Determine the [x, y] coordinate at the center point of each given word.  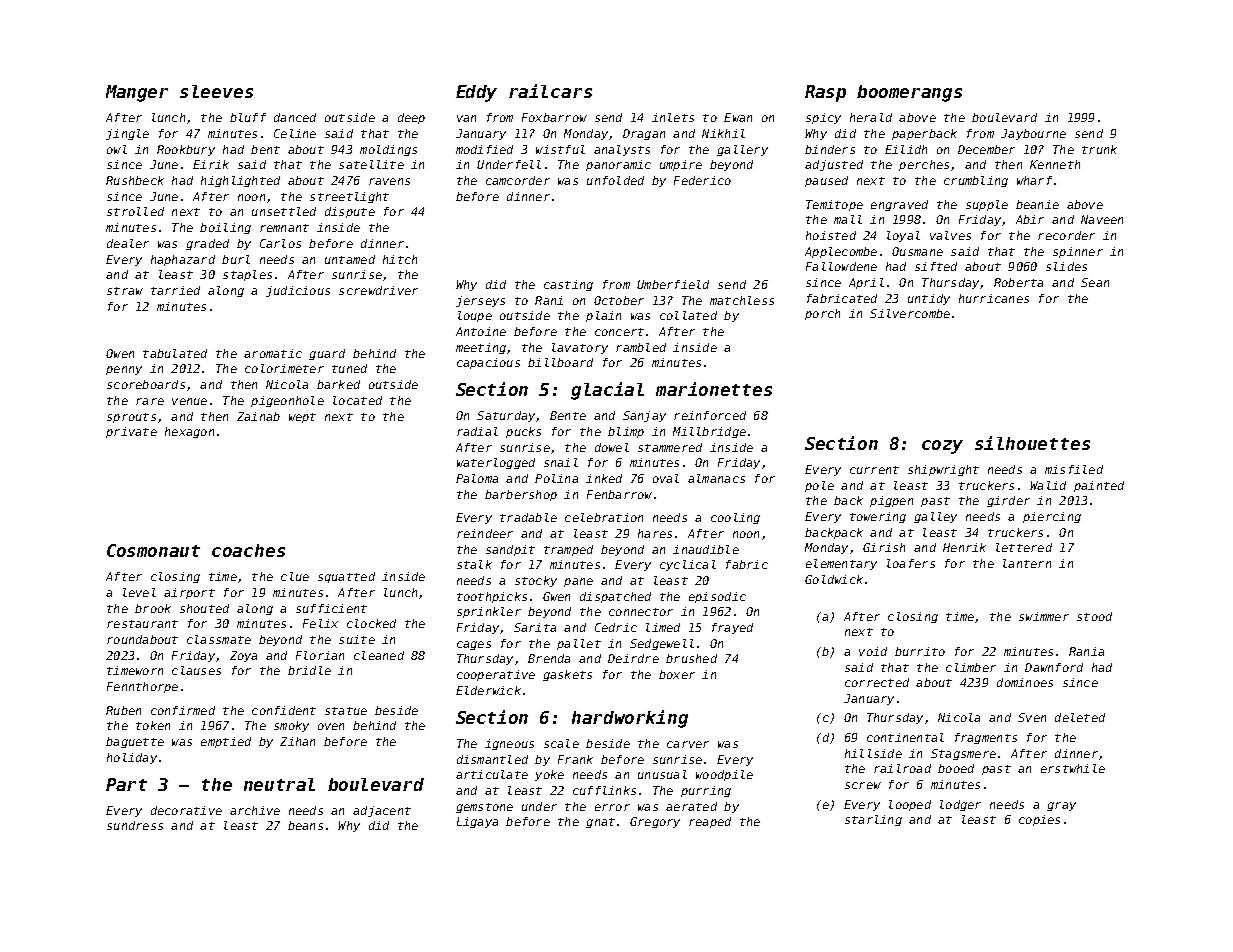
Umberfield [673, 284]
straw [125, 291]
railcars [550, 91]
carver [688, 744]
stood [1094, 616]
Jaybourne [1033, 134]
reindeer [485, 533]
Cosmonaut [153, 550]
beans [305, 825]
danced [295, 117]
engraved [899, 205]
